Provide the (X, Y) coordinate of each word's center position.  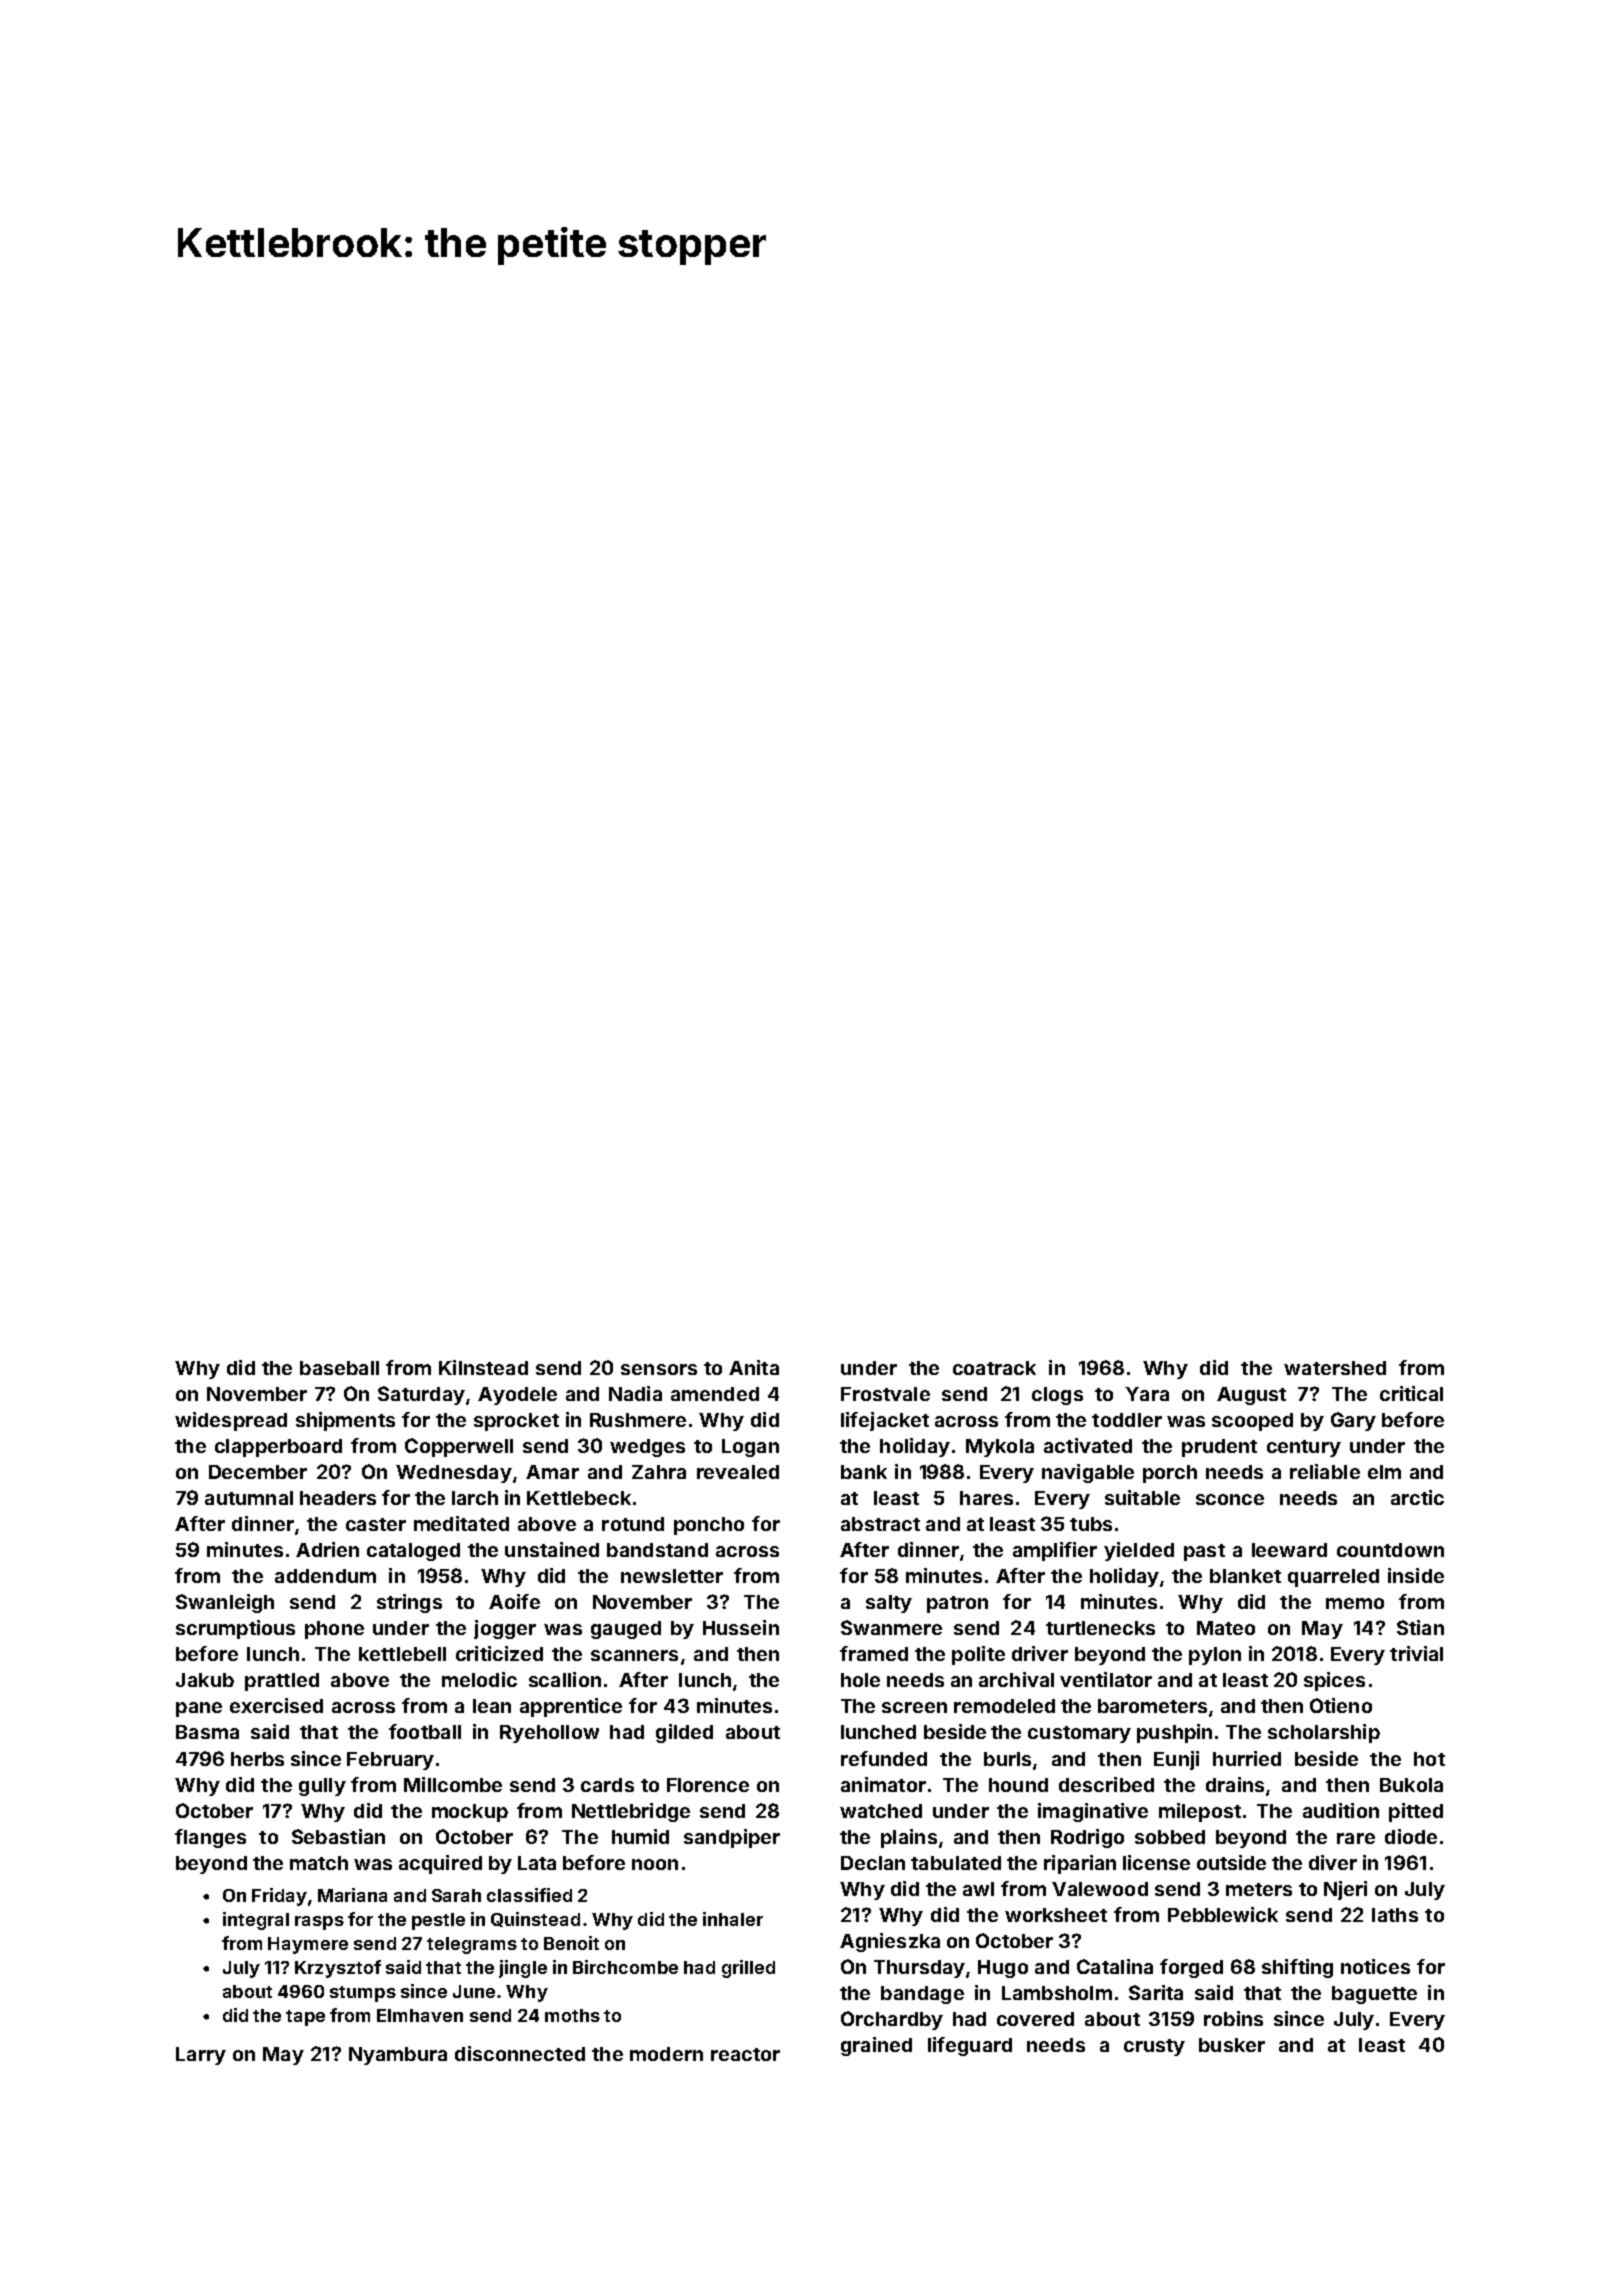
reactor (745, 2054)
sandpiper (732, 1838)
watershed (1335, 1368)
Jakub (205, 1680)
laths (1395, 1915)
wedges (647, 1448)
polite (978, 1655)
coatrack (994, 1368)
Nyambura (398, 2056)
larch (475, 1498)
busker (1232, 2045)
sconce (1230, 1499)
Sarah (456, 1895)
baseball (339, 1368)
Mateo (1226, 1628)
